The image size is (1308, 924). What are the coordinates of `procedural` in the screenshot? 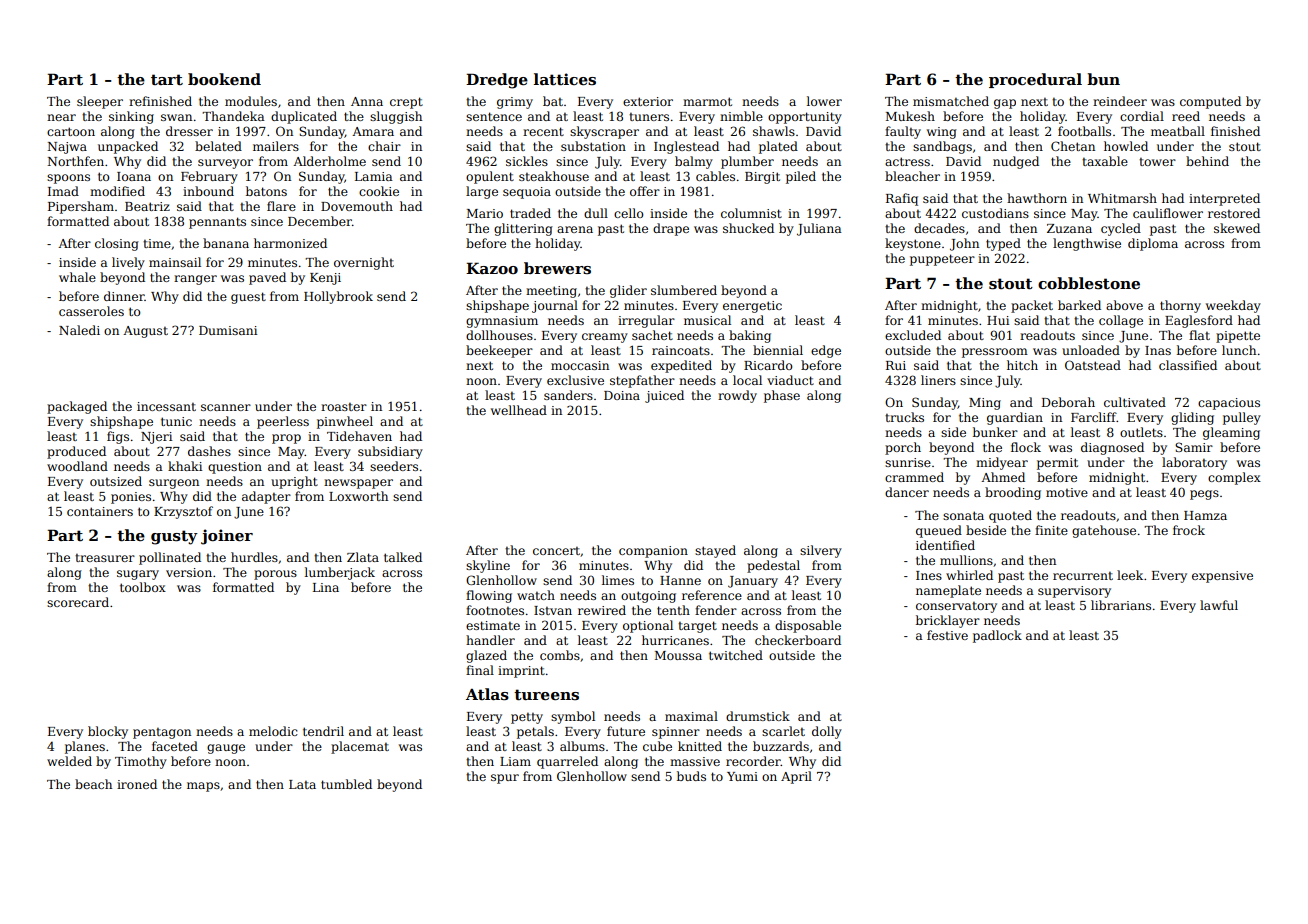 It's located at (1035, 80).
